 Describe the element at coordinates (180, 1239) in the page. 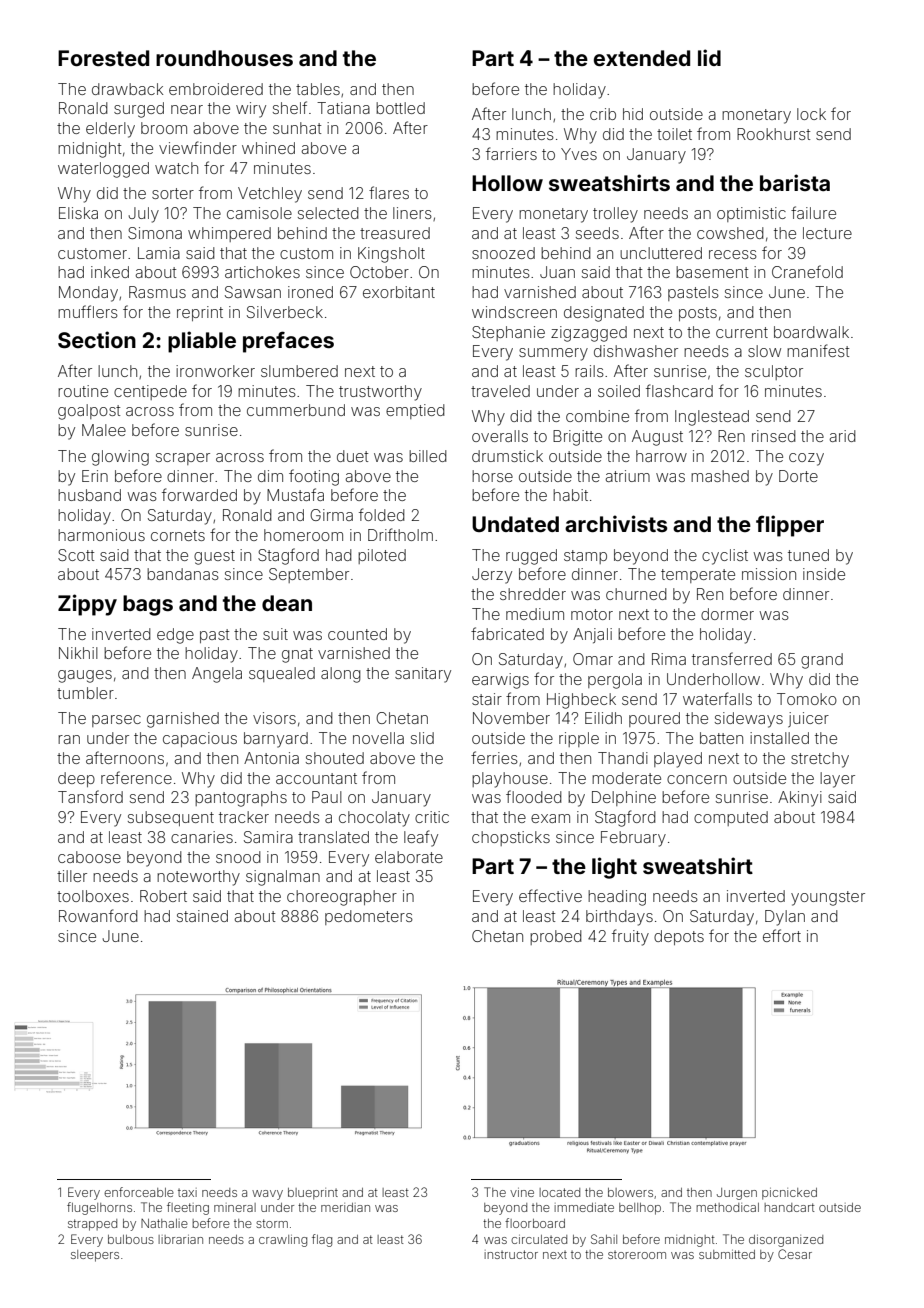

I see `librarian` at that location.
